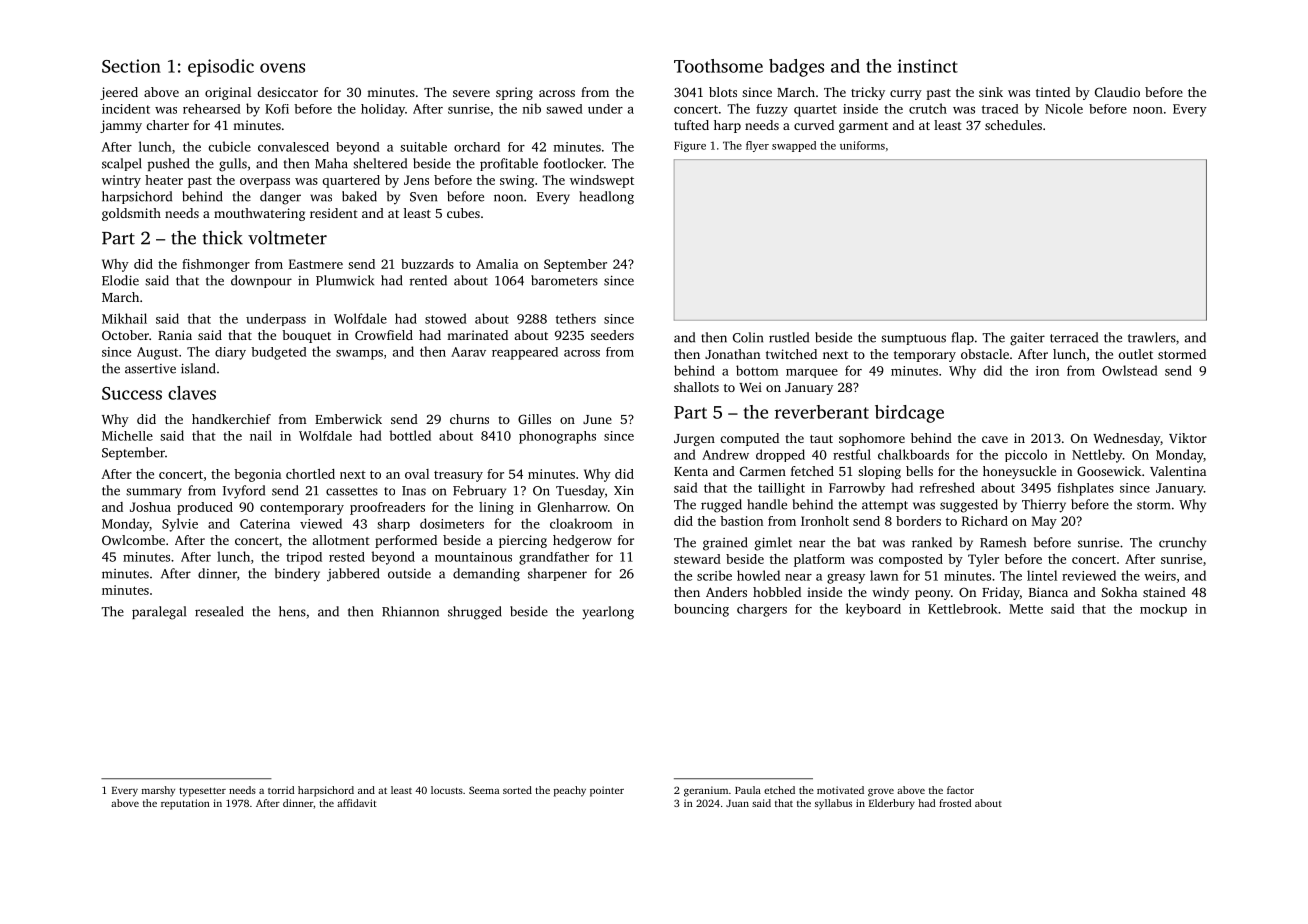 The image size is (1308, 924). I want to click on frosted, so click(955, 803).
